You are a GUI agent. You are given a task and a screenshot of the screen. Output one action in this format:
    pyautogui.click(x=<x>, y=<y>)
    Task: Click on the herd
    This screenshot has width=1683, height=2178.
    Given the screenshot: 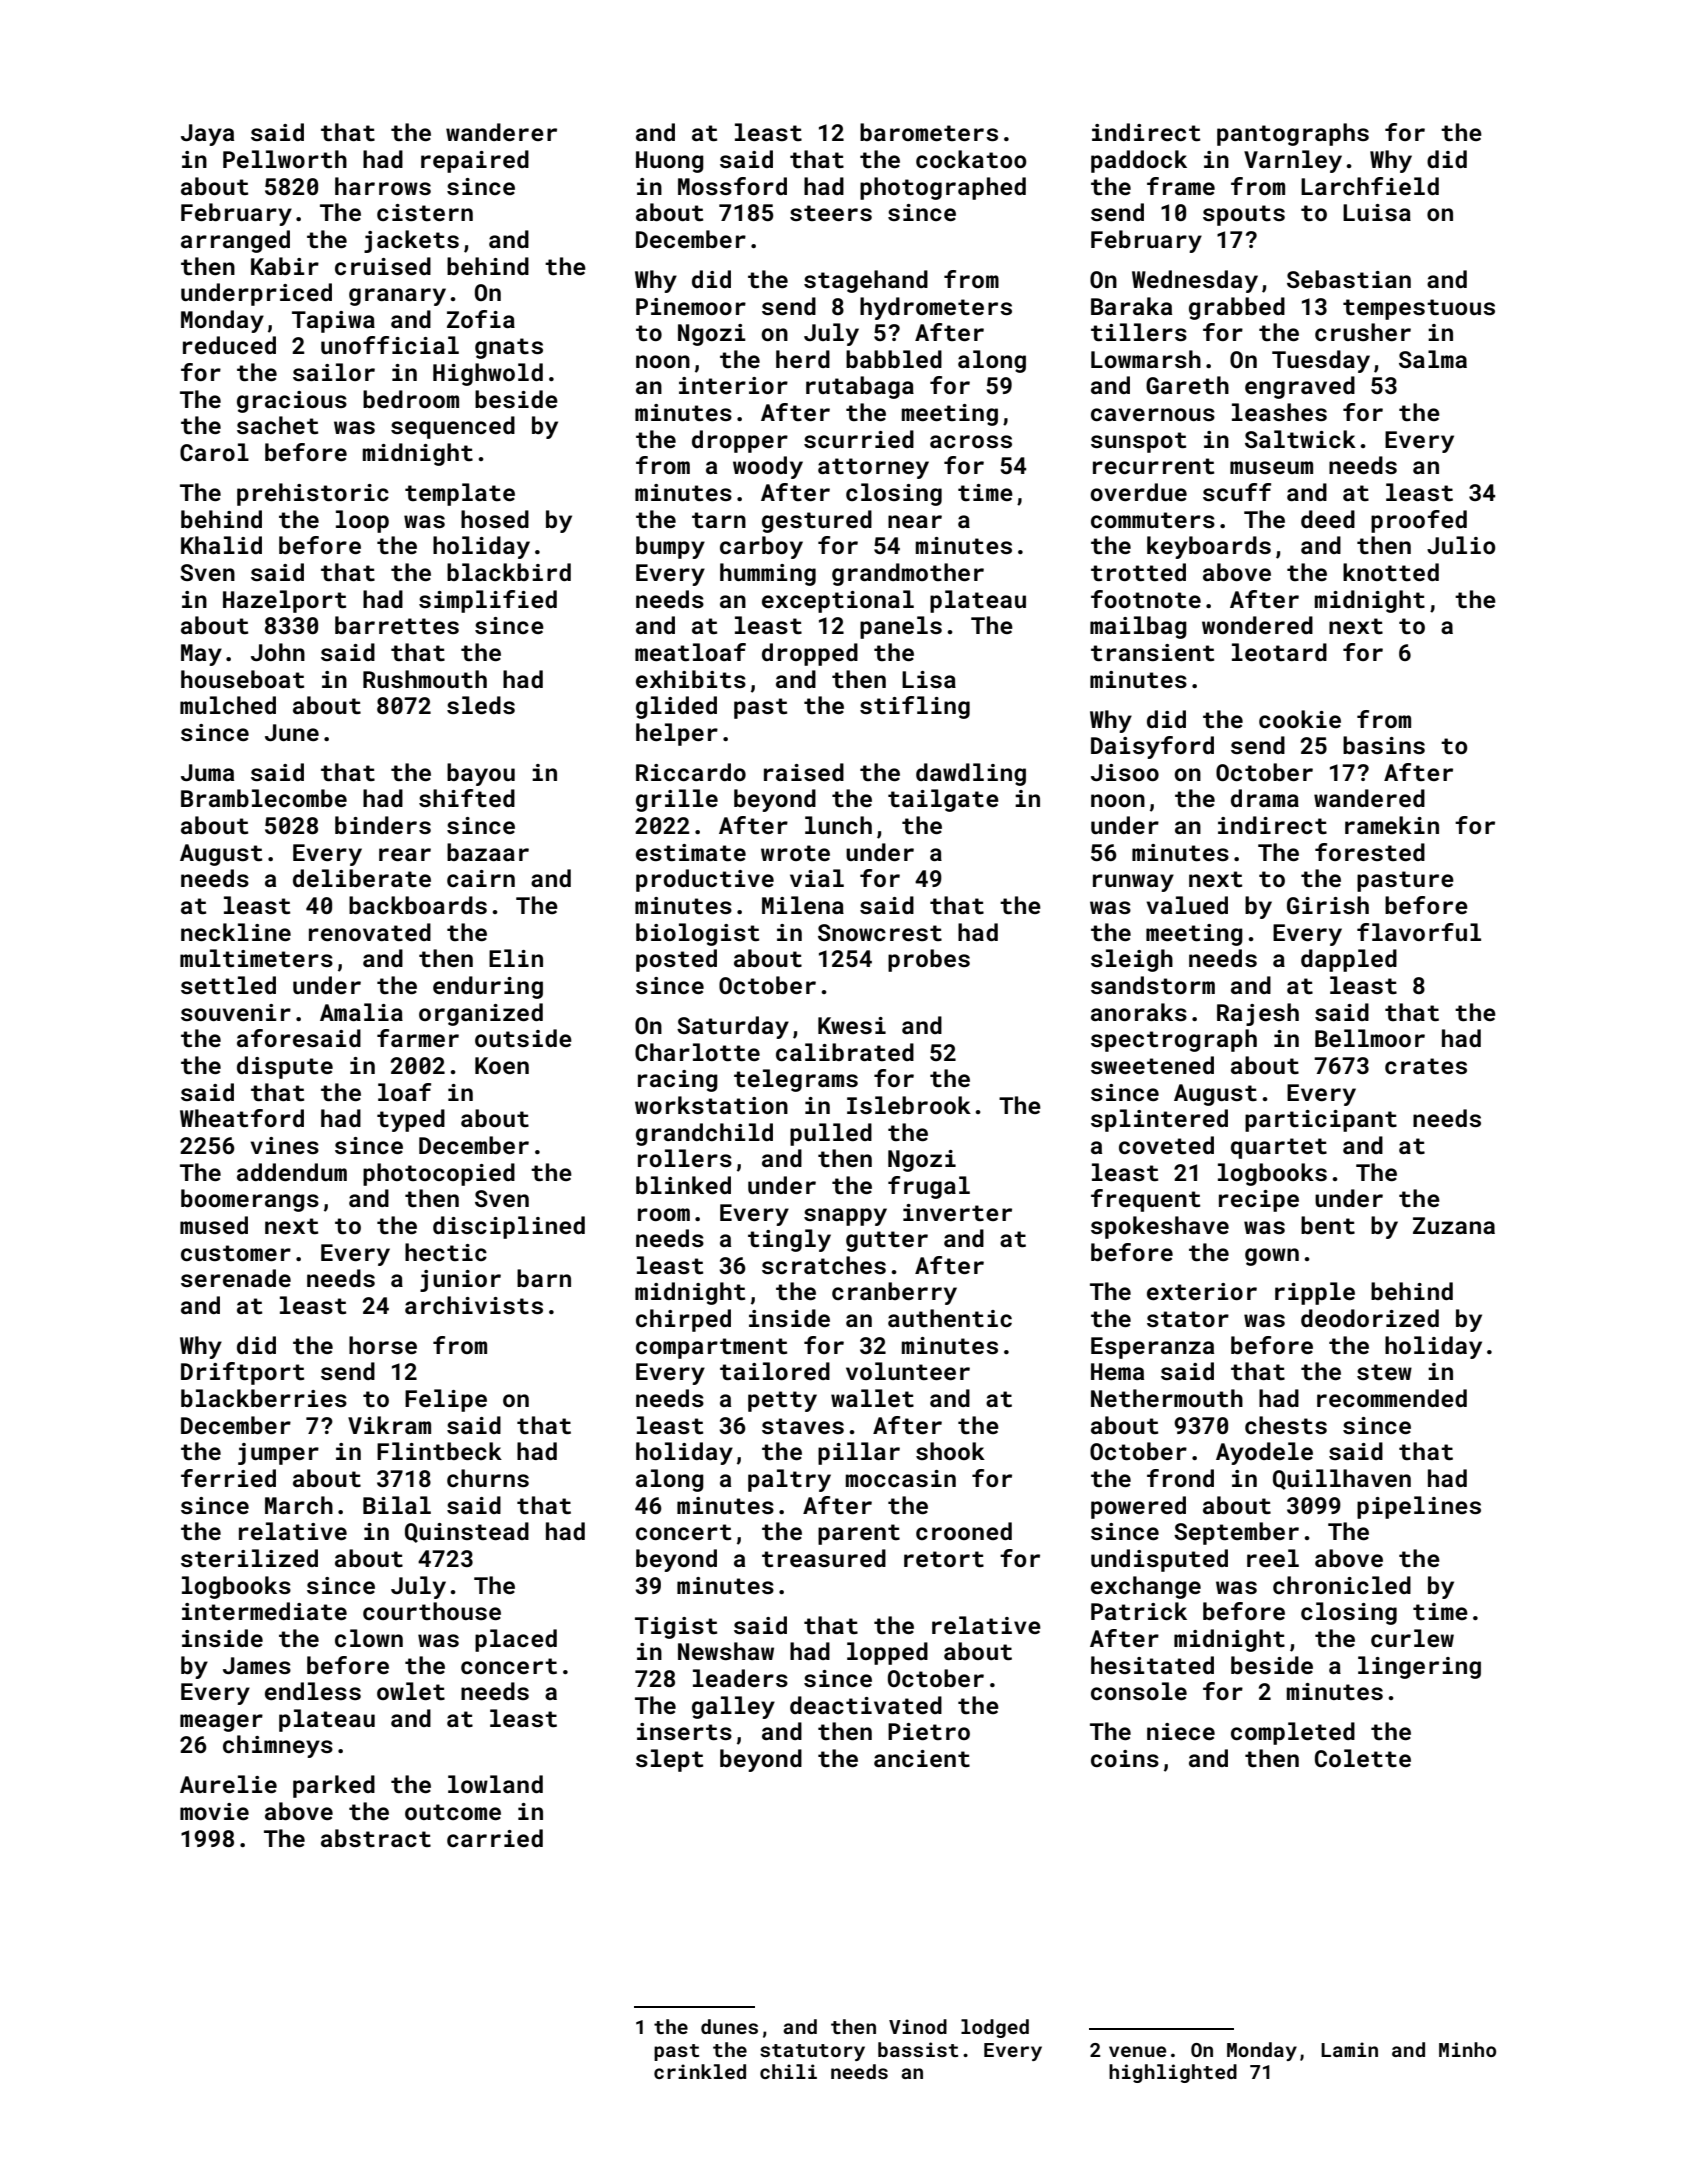 What is the action you would take?
    pyautogui.click(x=803, y=359)
